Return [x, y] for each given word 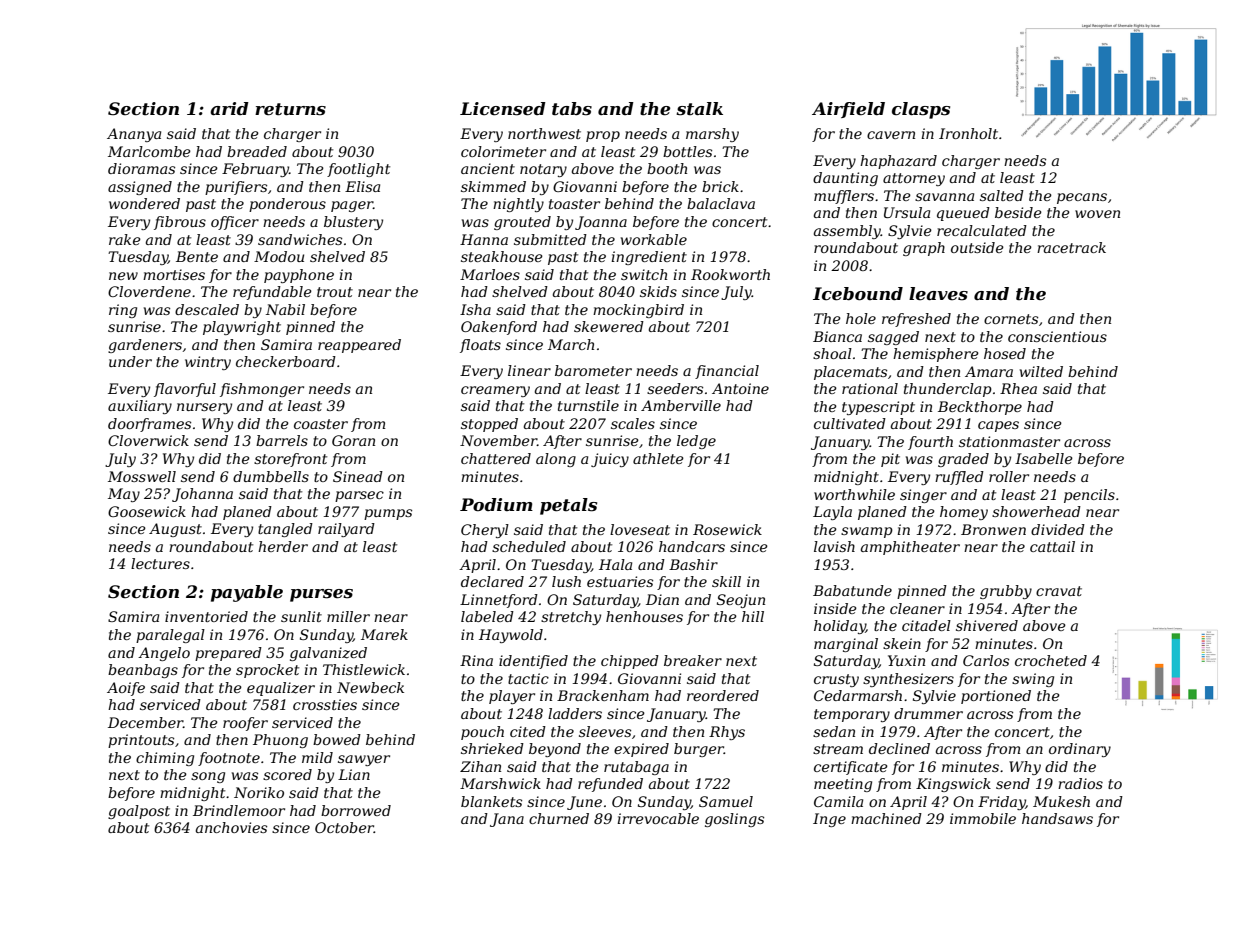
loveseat [640, 529]
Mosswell [142, 476]
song [208, 777]
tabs [572, 109]
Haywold [511, 636]
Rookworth [730, 274]
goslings [734, 820]
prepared [228, 654]
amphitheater [910, 548]
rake [125, 239]
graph [924, 249]
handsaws [1057, 818]
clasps [921, 110]
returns [290, 109]
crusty [836, 680]
